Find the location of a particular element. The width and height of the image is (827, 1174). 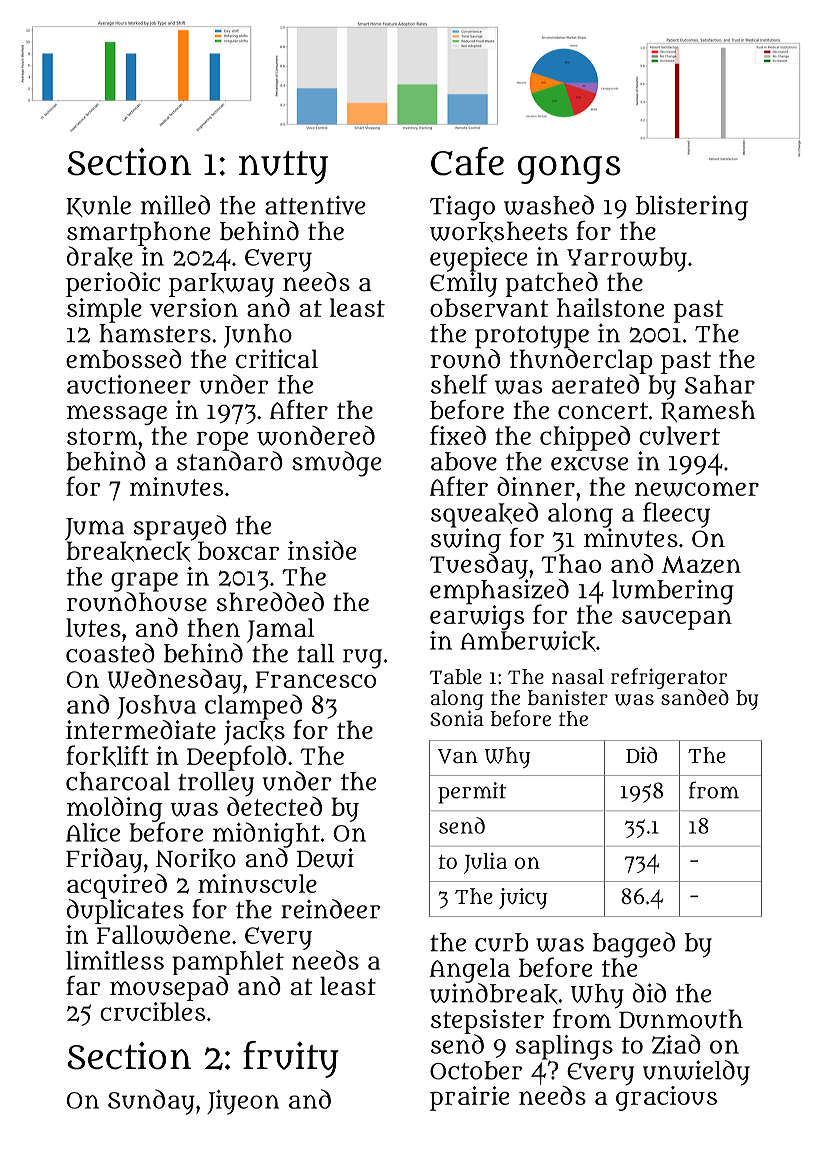

Jiyeon is located at coordinates (243, 1102).
